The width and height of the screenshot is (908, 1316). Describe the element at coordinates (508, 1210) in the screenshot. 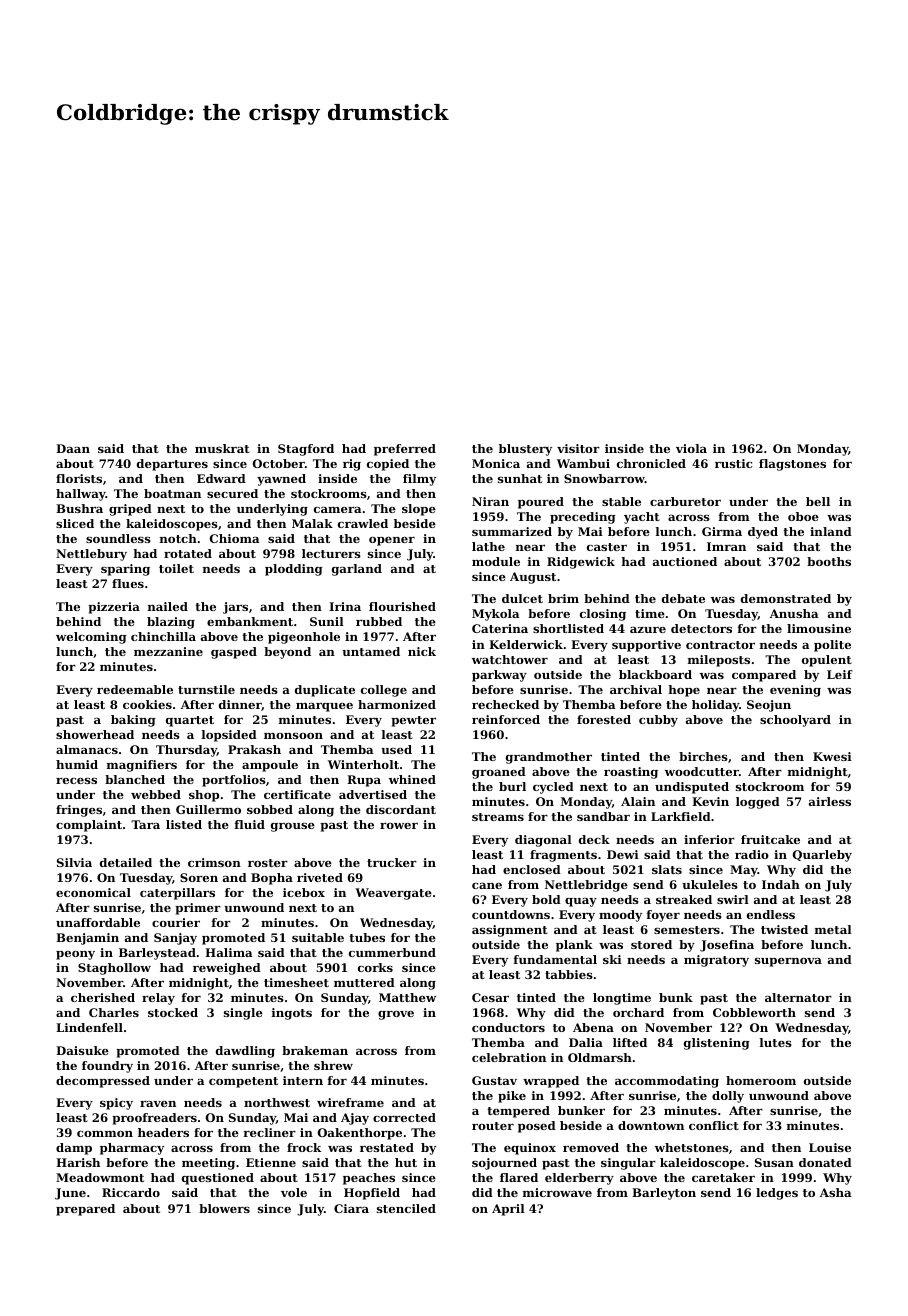

I see `April` at that location.
